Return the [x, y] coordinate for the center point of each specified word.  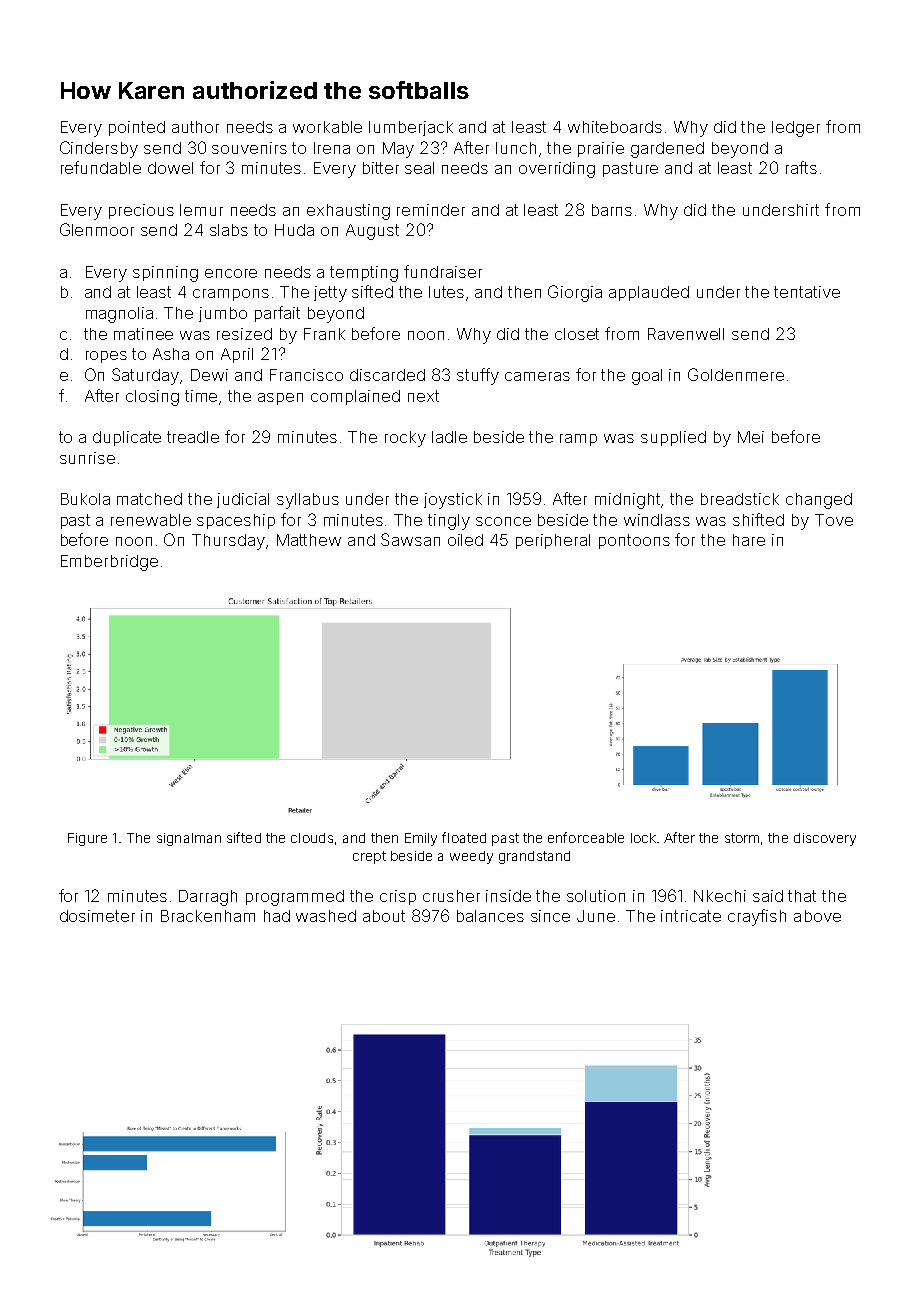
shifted [758, 519]
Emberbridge [109, 563]
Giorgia [575, 293]
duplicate [127, 438]
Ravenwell [686, 334]
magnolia [119, 315]
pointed [137, 128]
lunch [516, 148]
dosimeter [97, 916]
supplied [673, 438]
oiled [465, 540]
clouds [312, 838]
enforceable [586, 837]
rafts [801, 167]
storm [742, 838]
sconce [503, 521]
